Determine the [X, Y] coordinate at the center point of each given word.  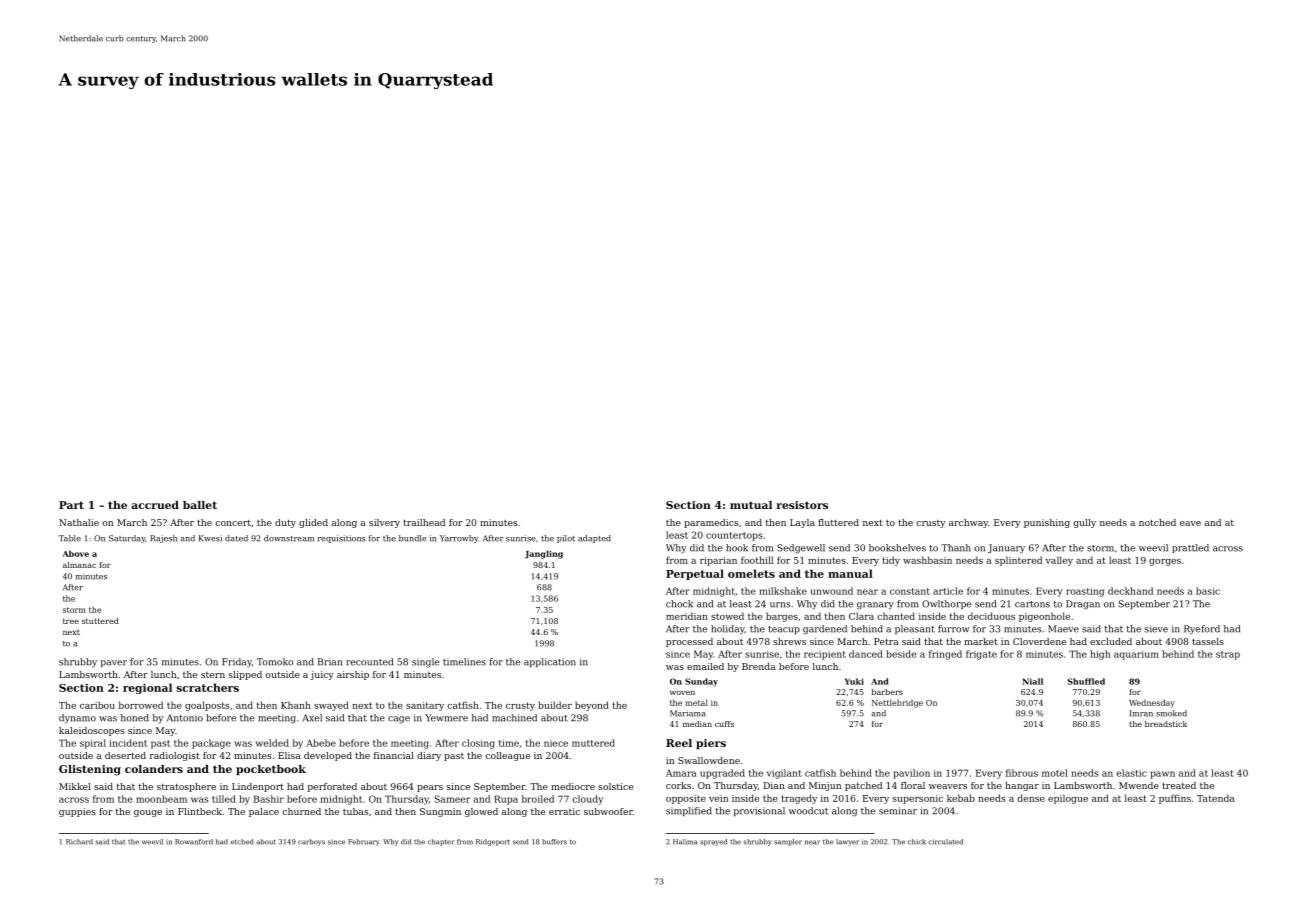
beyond [592, 706]
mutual [751, 505]
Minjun [825, 786]
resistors [802, 505]
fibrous [1022, 773]
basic [1208, 591]
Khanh [296, 705]
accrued [155, 505]
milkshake [783, 591]
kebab [961, 798]
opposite [686, 799]
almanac [79, 565]
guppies [77, 812]
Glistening [90, 770]
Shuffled [1086, 681]
